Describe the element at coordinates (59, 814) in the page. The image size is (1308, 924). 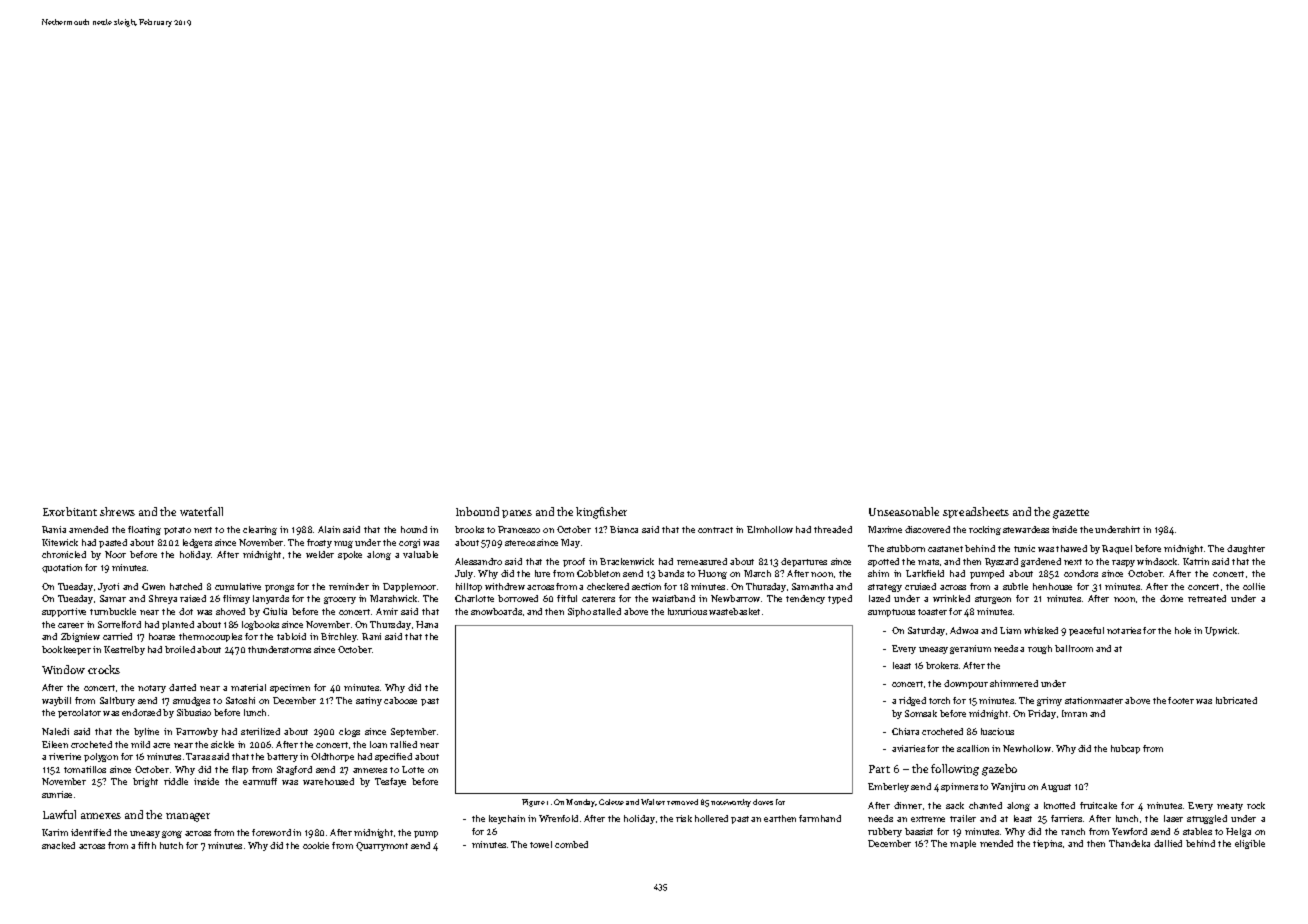
I see `Lawful` at that location.
